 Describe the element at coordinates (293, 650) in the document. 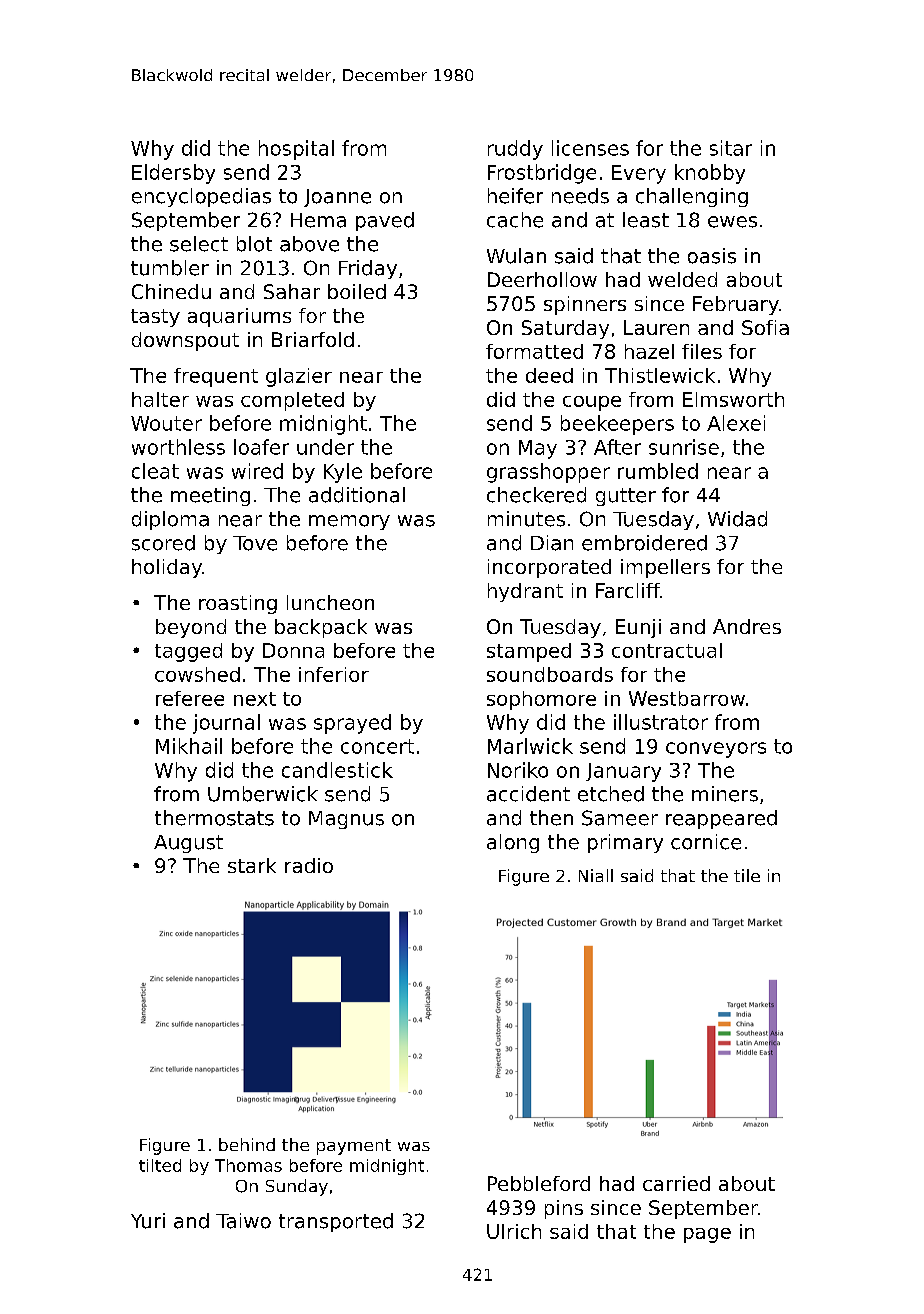

I see `Donna` at that location.
